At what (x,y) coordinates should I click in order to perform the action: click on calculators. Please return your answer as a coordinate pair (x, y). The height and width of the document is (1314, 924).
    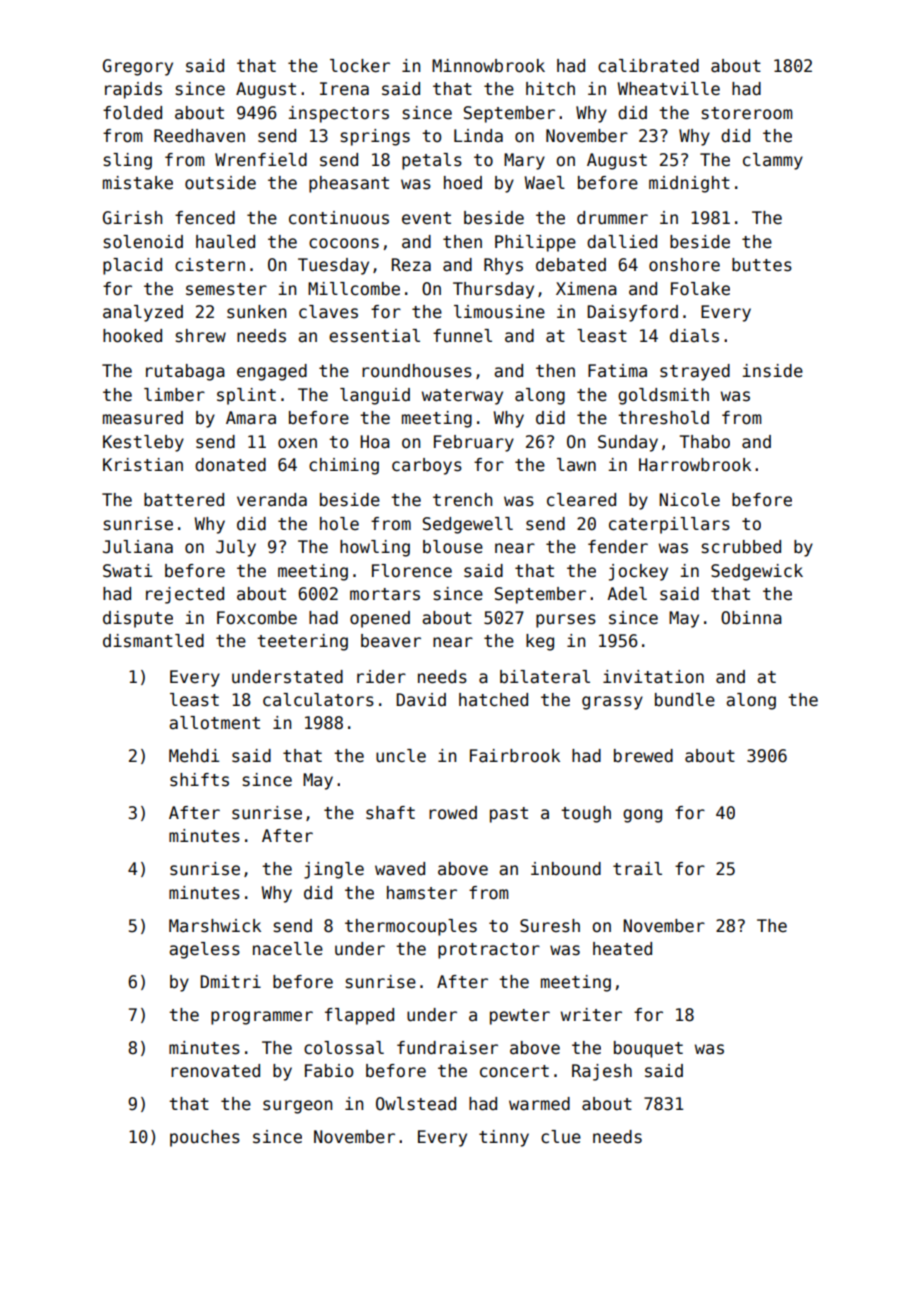
    Looking at the image, I should click on (318, 700).
